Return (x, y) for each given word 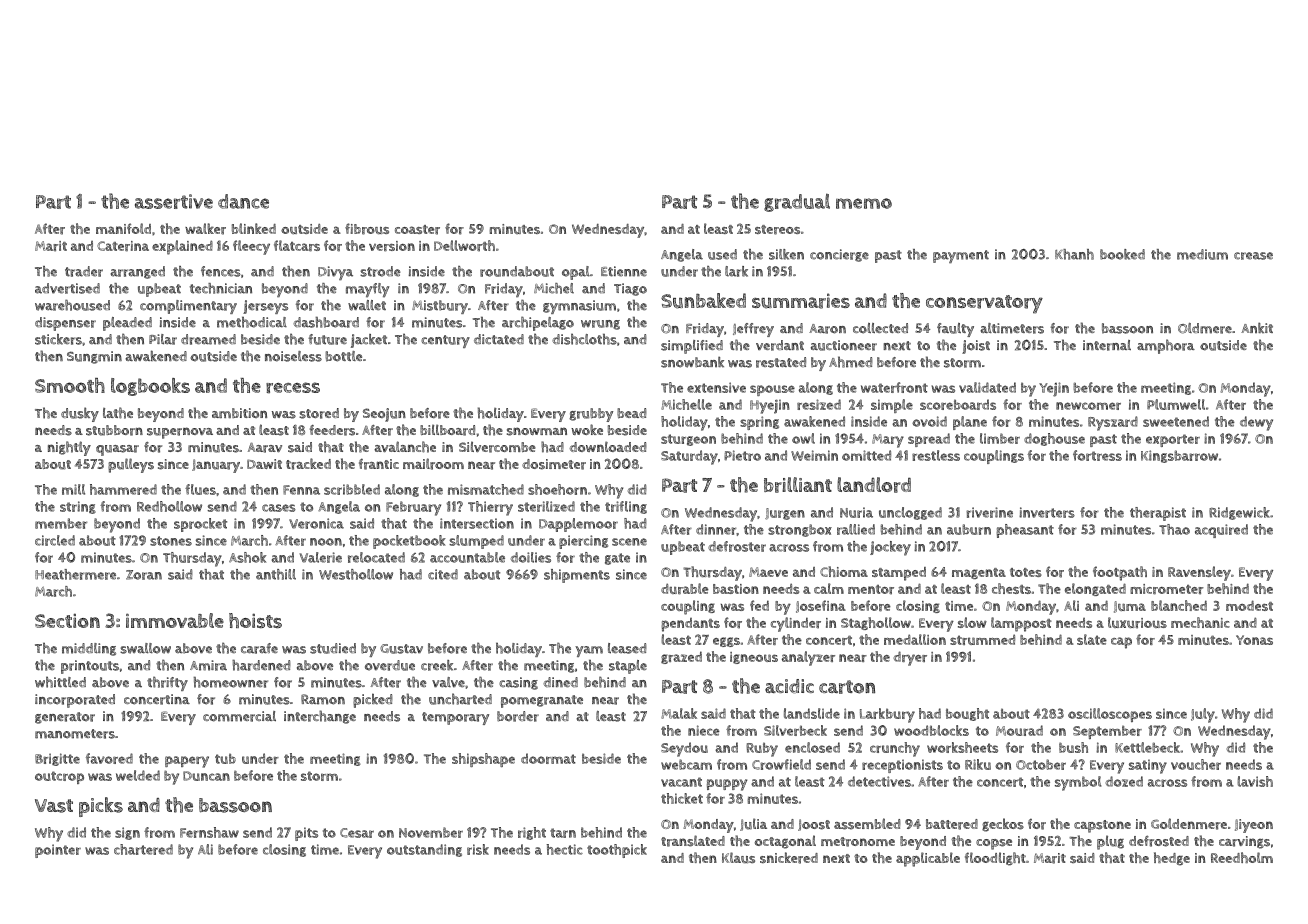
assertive (174, 201)
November (431, 832)
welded (138, 775)
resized (819, 404)
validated (987, 387)
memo (864, 203)
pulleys (131, 465)
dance (243, 201)
